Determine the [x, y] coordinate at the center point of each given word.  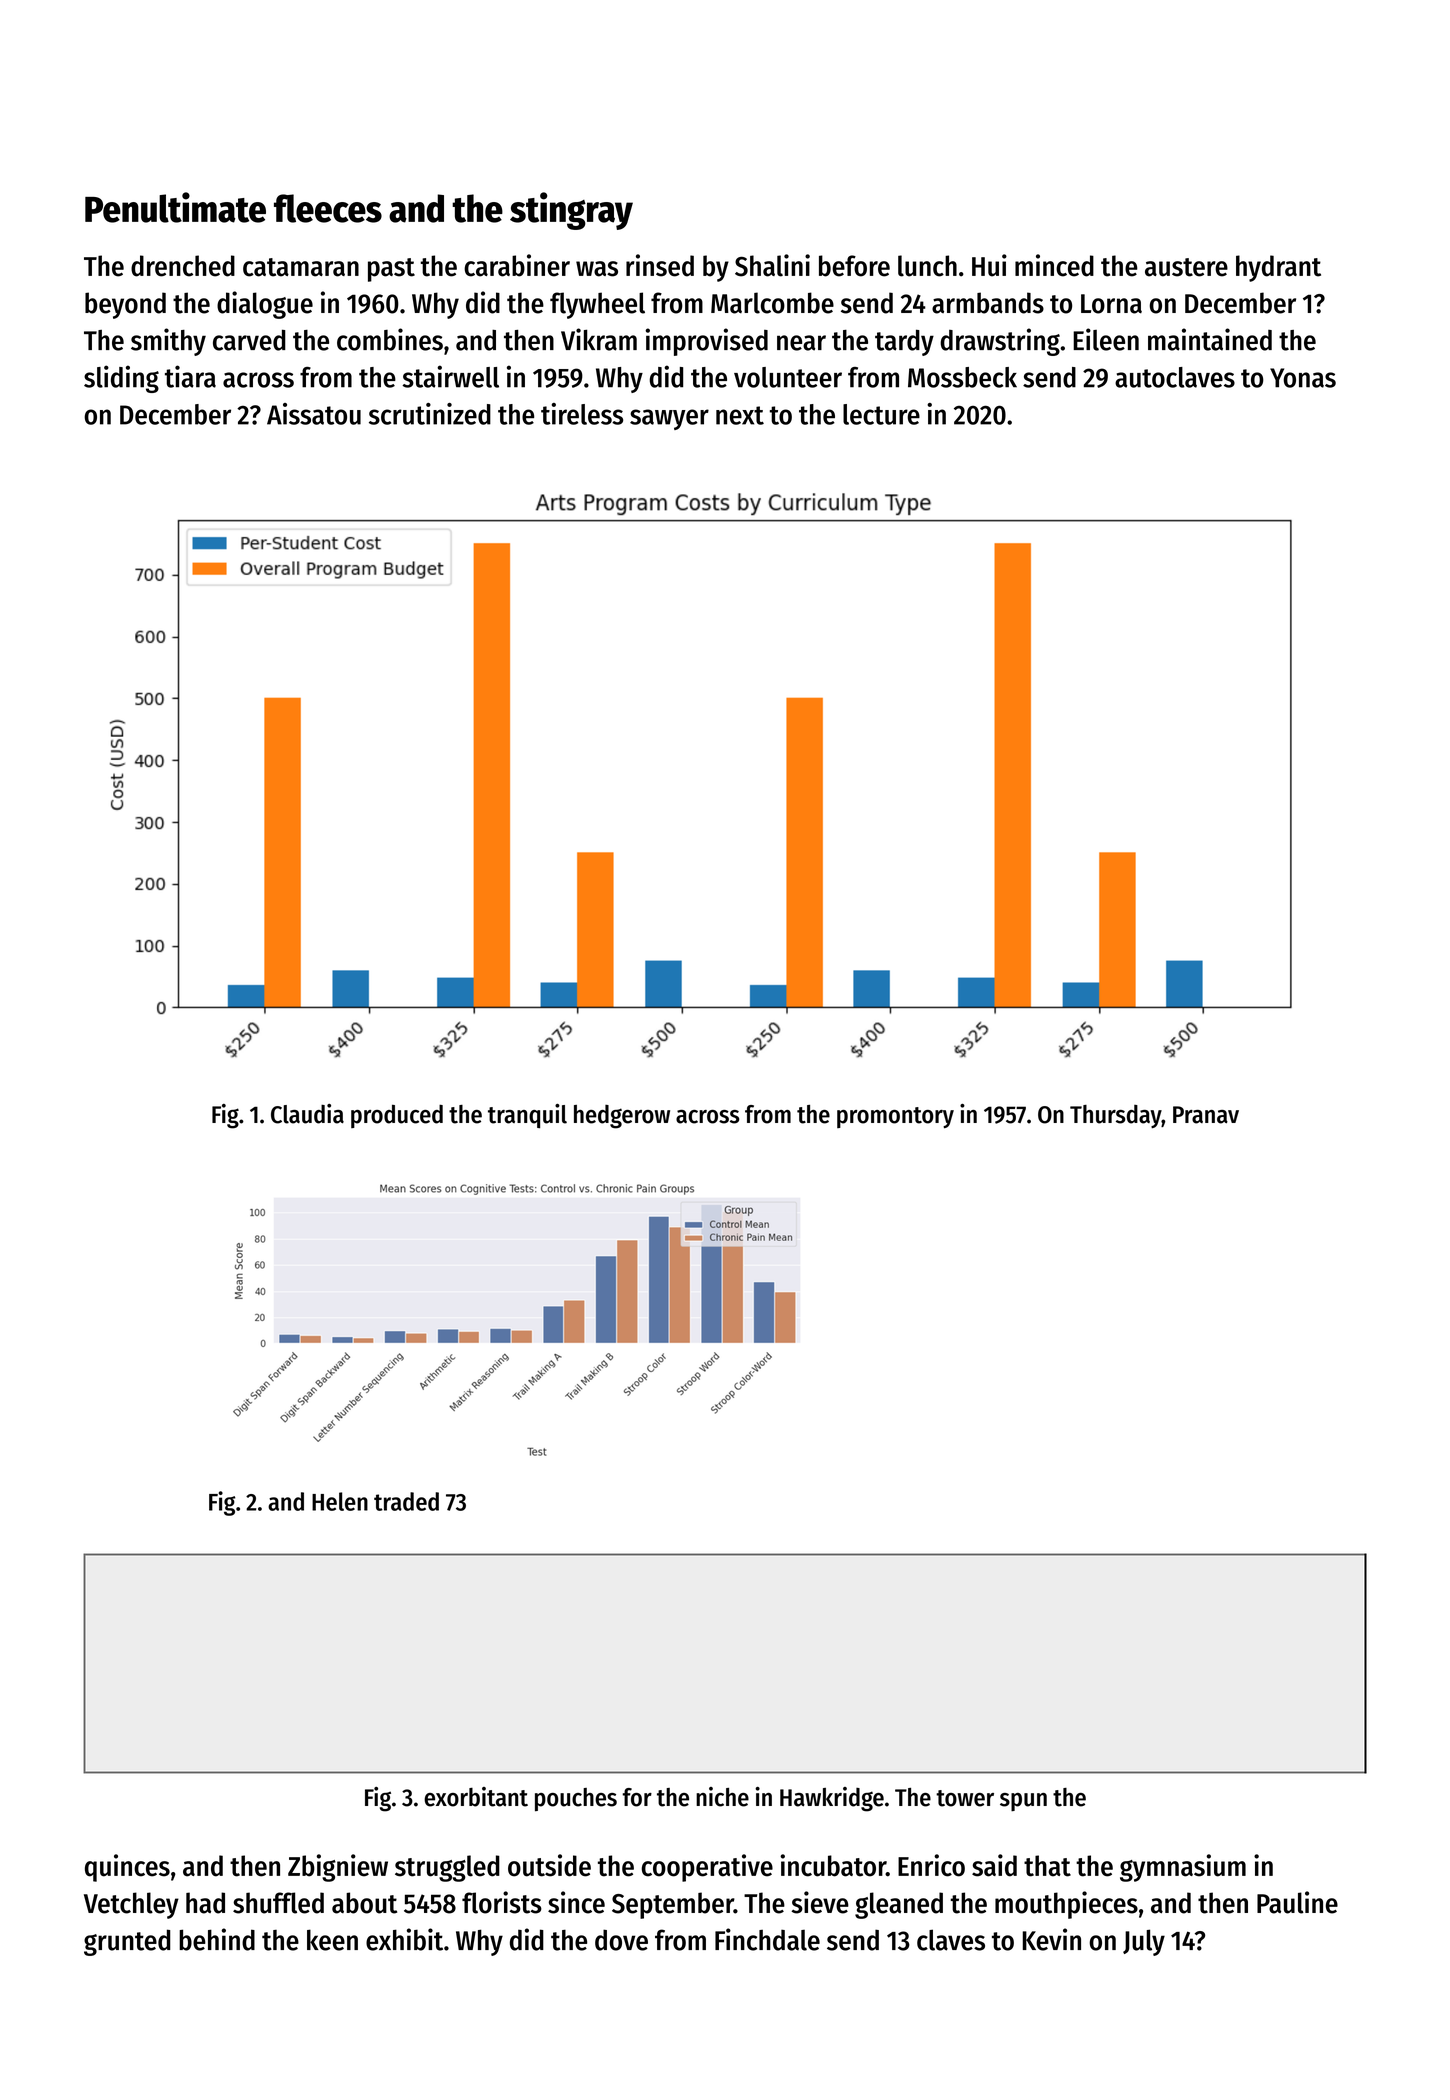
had [205, 1903]
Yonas [1303, 378]
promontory [895, 1117]
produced [397, 1116]
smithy [168, 342]
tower [965, 1798]
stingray [571, 211]
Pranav [1206, 1115]
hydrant [1278, 268]
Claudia [307, 1114]
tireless [582, 414]
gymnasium [1183, 1868]
